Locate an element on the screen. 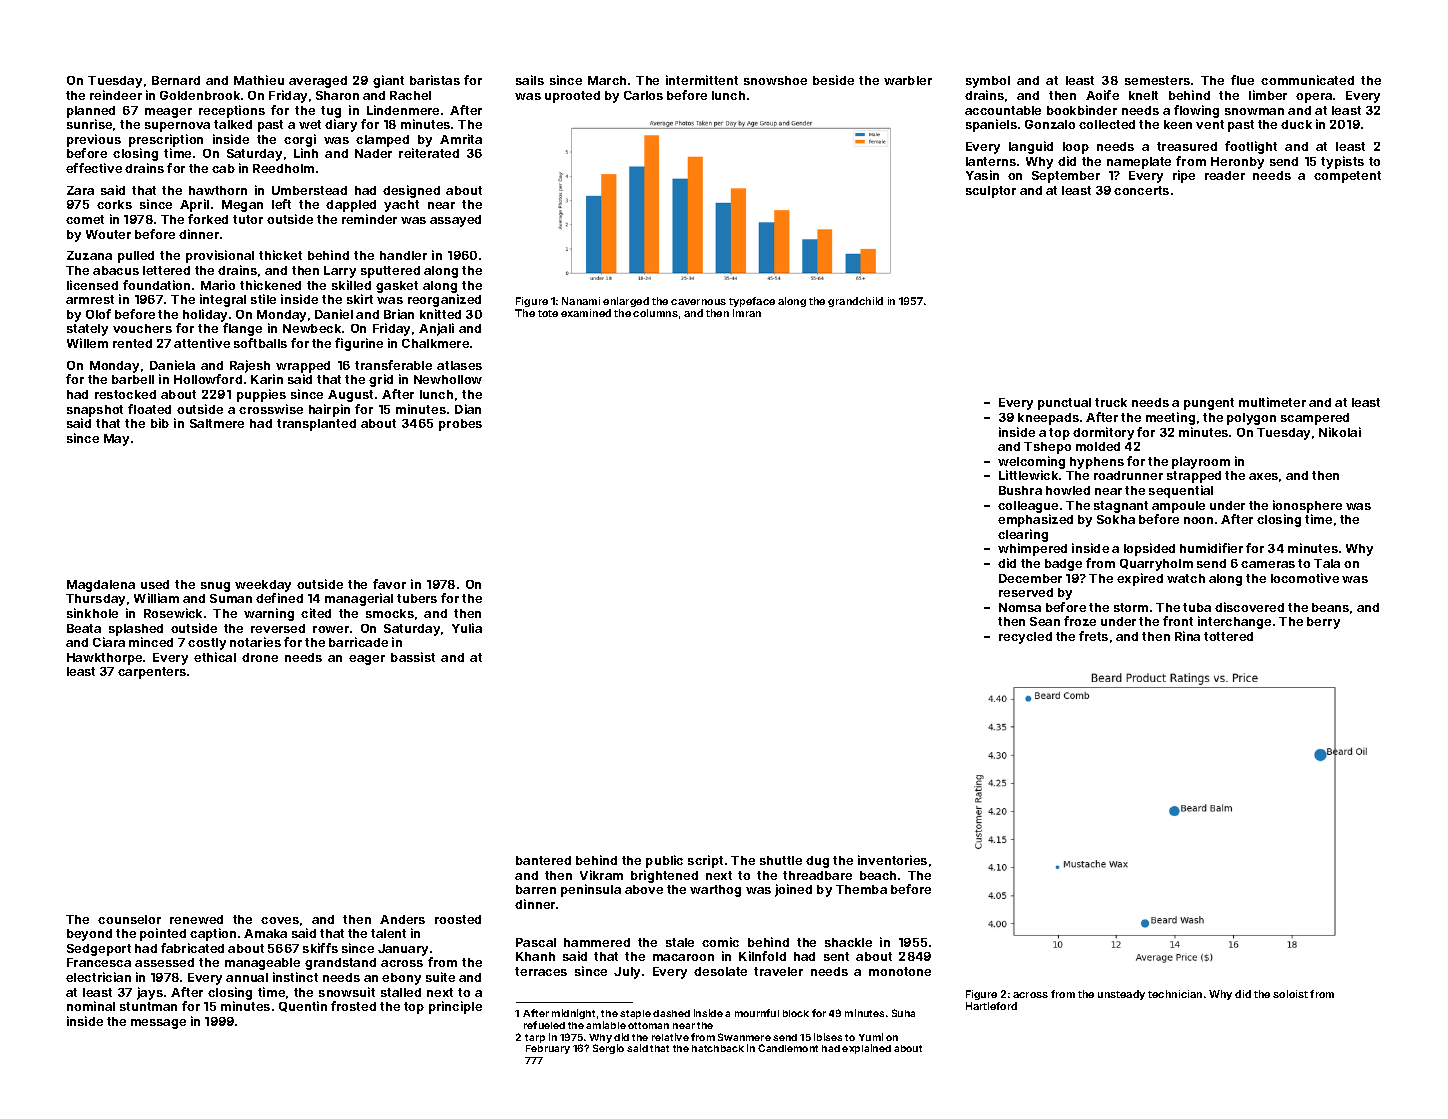 Image resolution: width=1448 pixels, height=1119 pixels. shuttle is located at coordinates (781, 860).
